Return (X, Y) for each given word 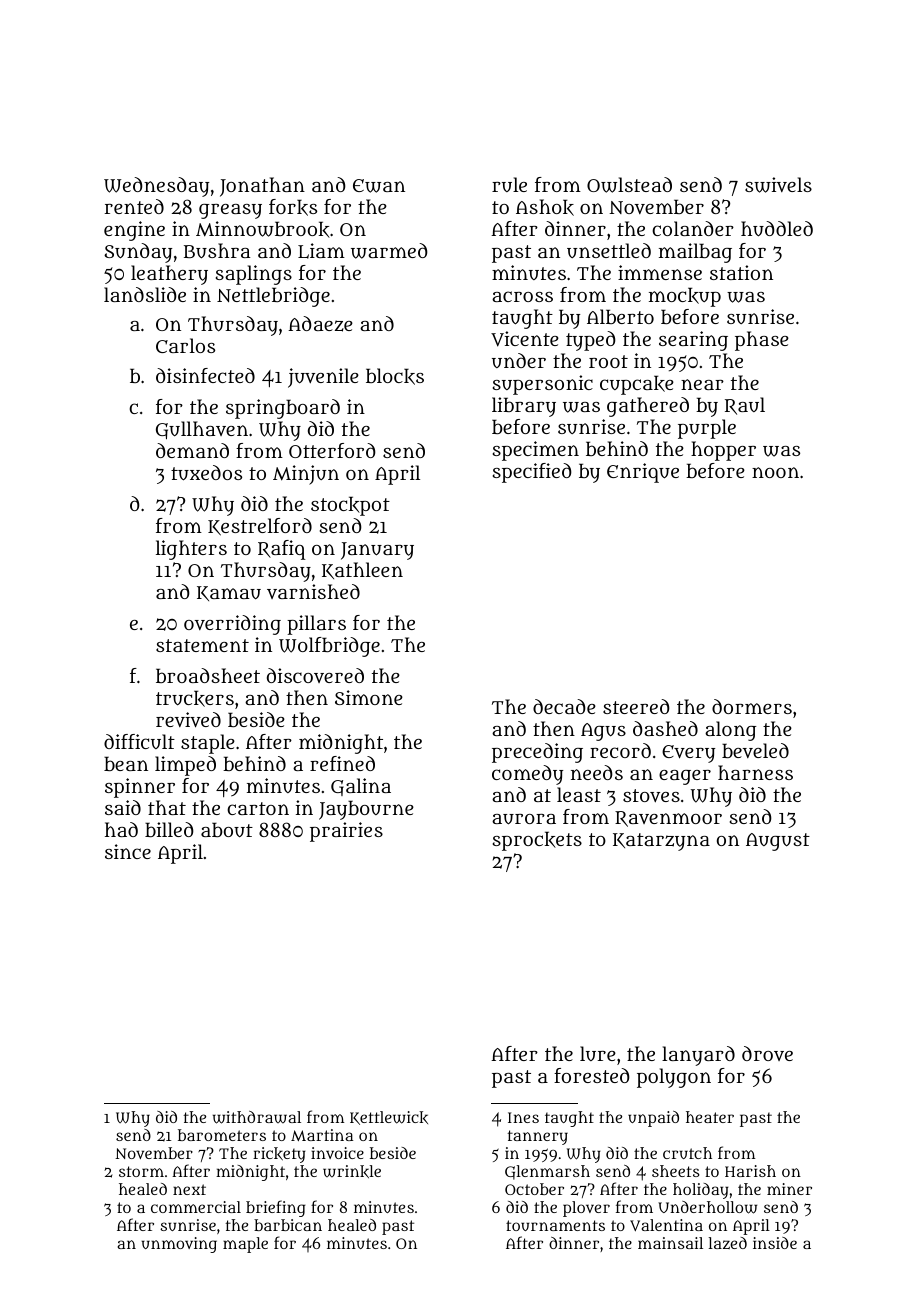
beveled (755, 750)
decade (564, 706)
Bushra (217, 251)
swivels (778, 185)
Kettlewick (389, 1118)
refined (342, 763)
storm (141, 1171)
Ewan (379, 186)
